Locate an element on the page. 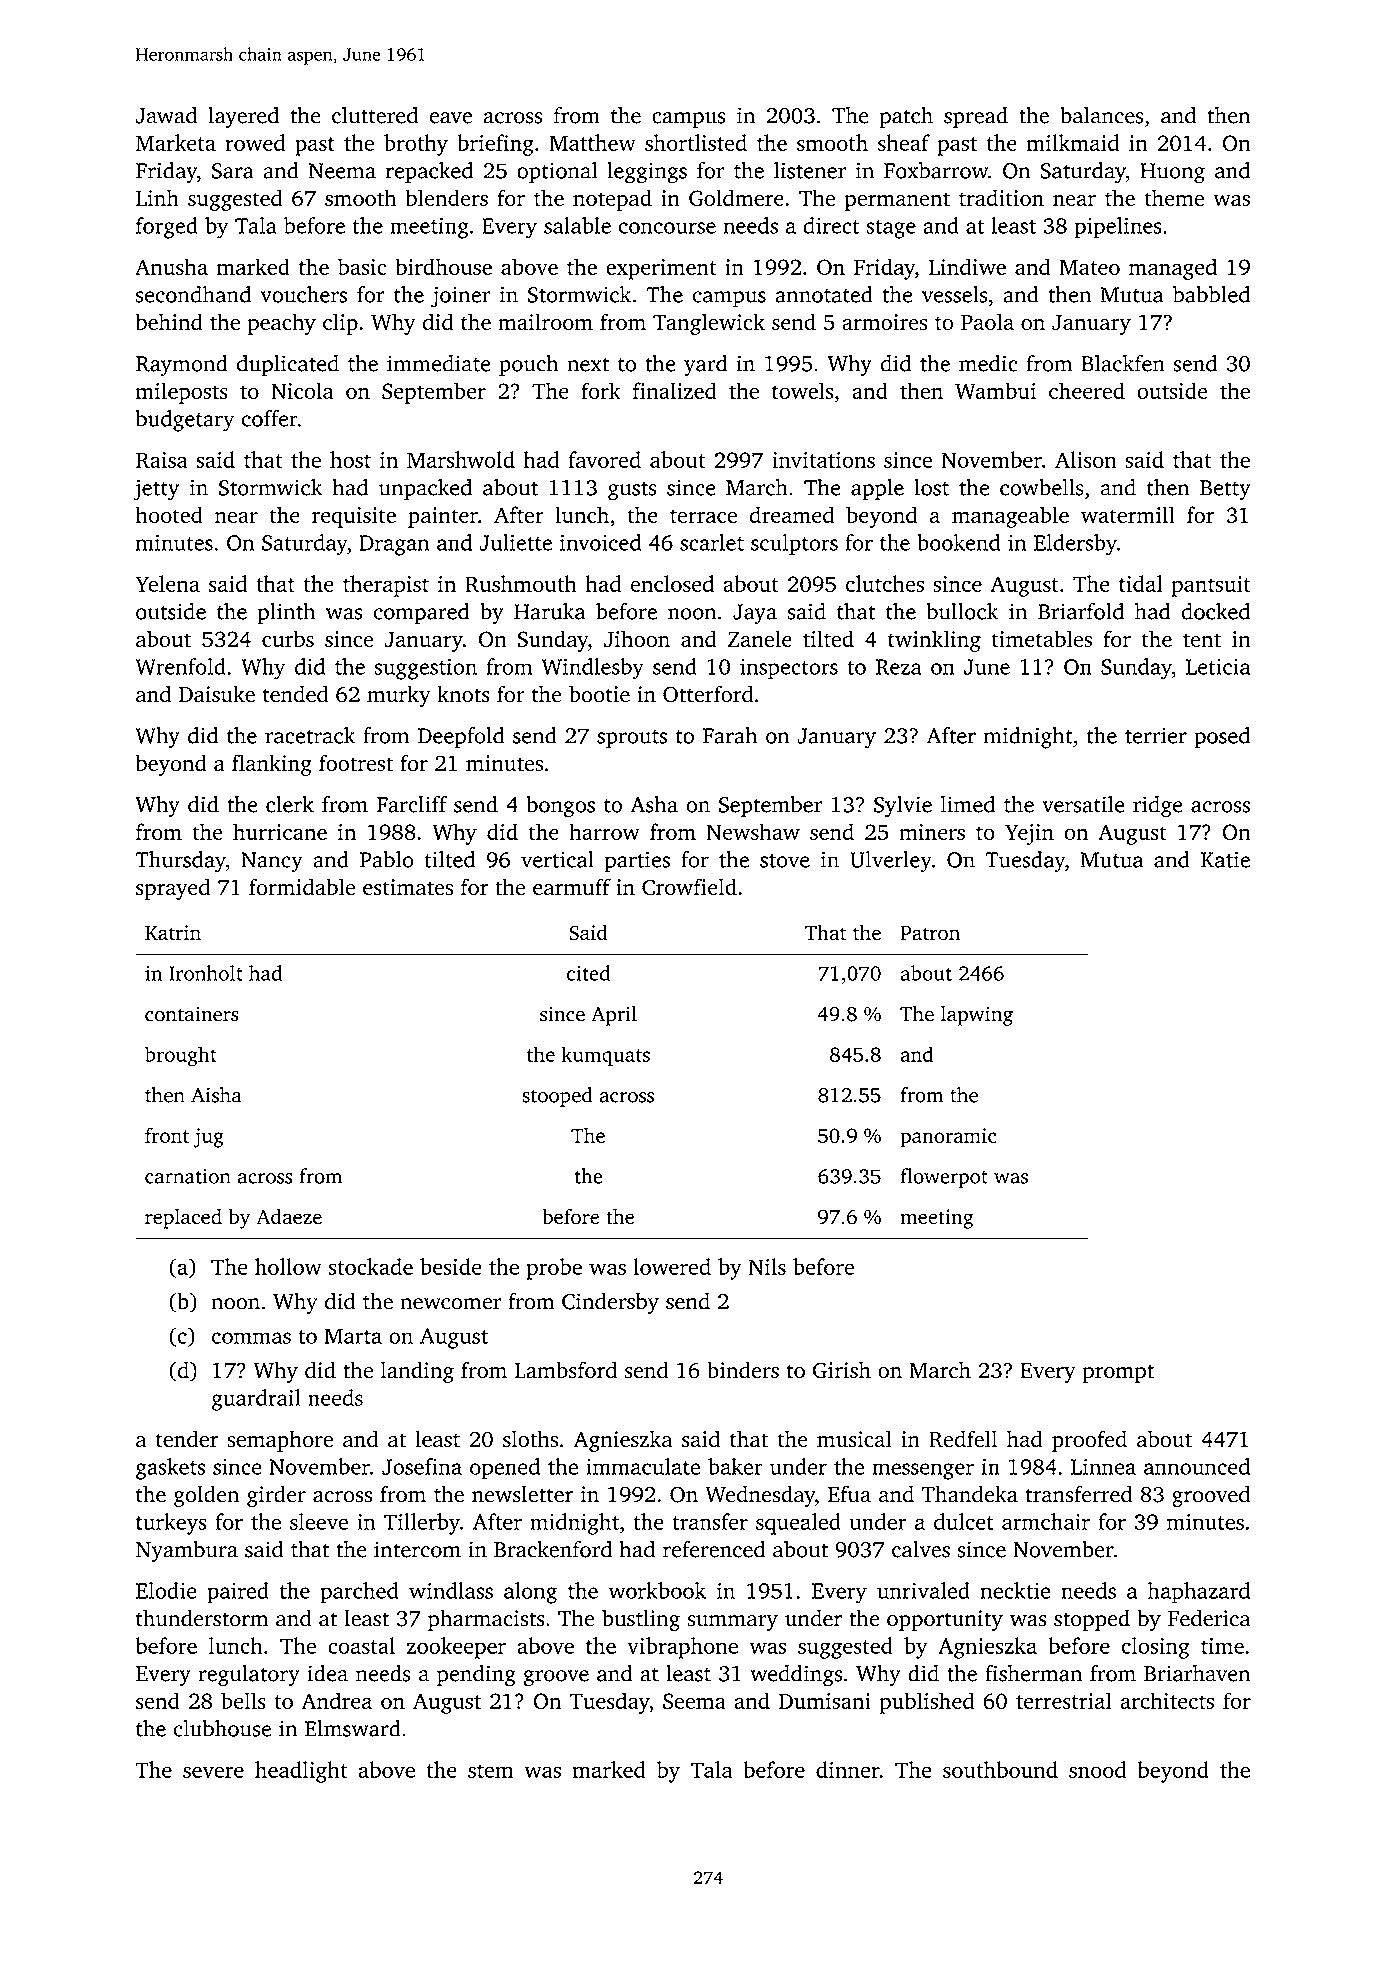 Image resolution: width=1386 pixels, height=1969 pixels. hollow is located at coordinates (288, 1266).
